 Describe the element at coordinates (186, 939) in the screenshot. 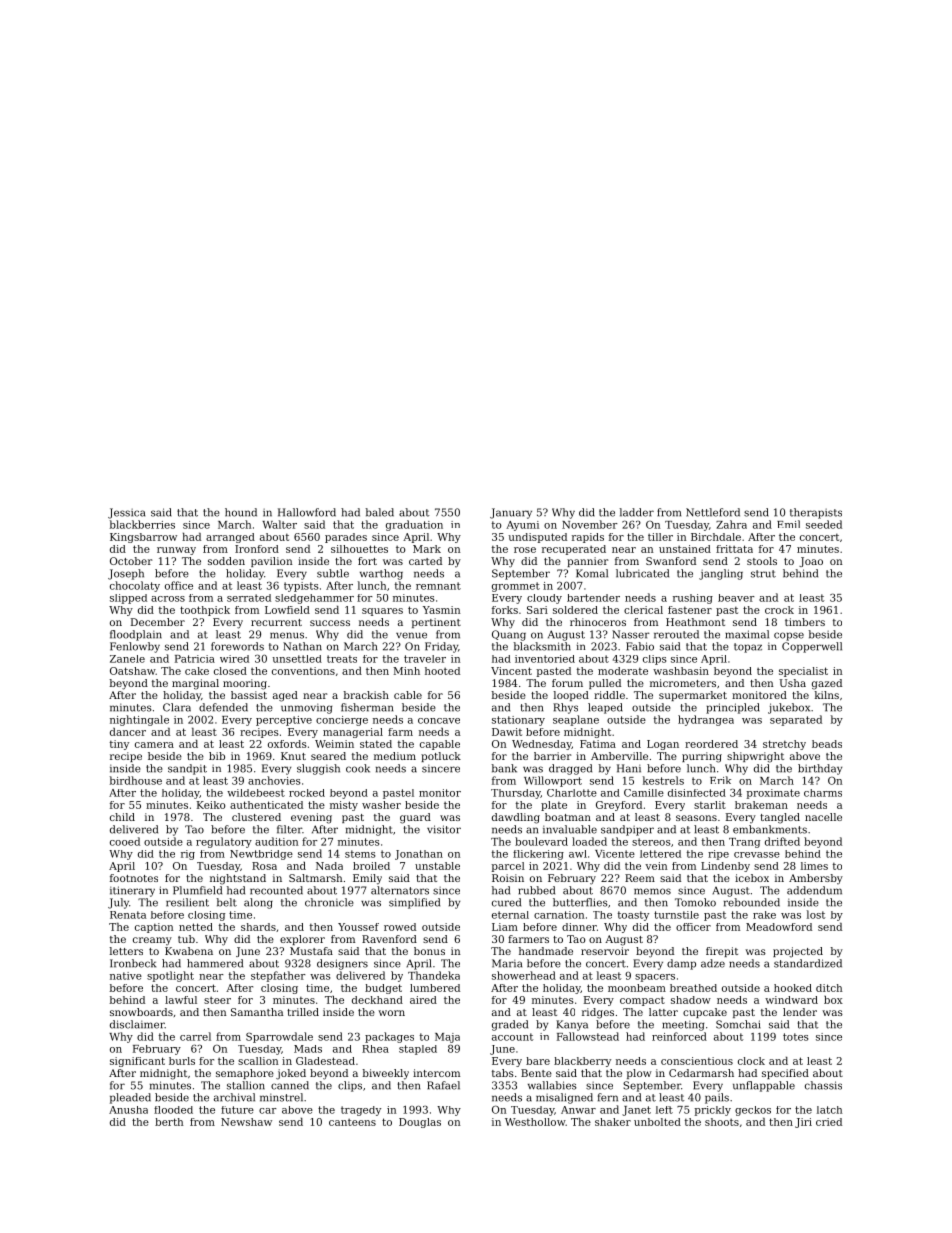

I see `tub` at that location.
